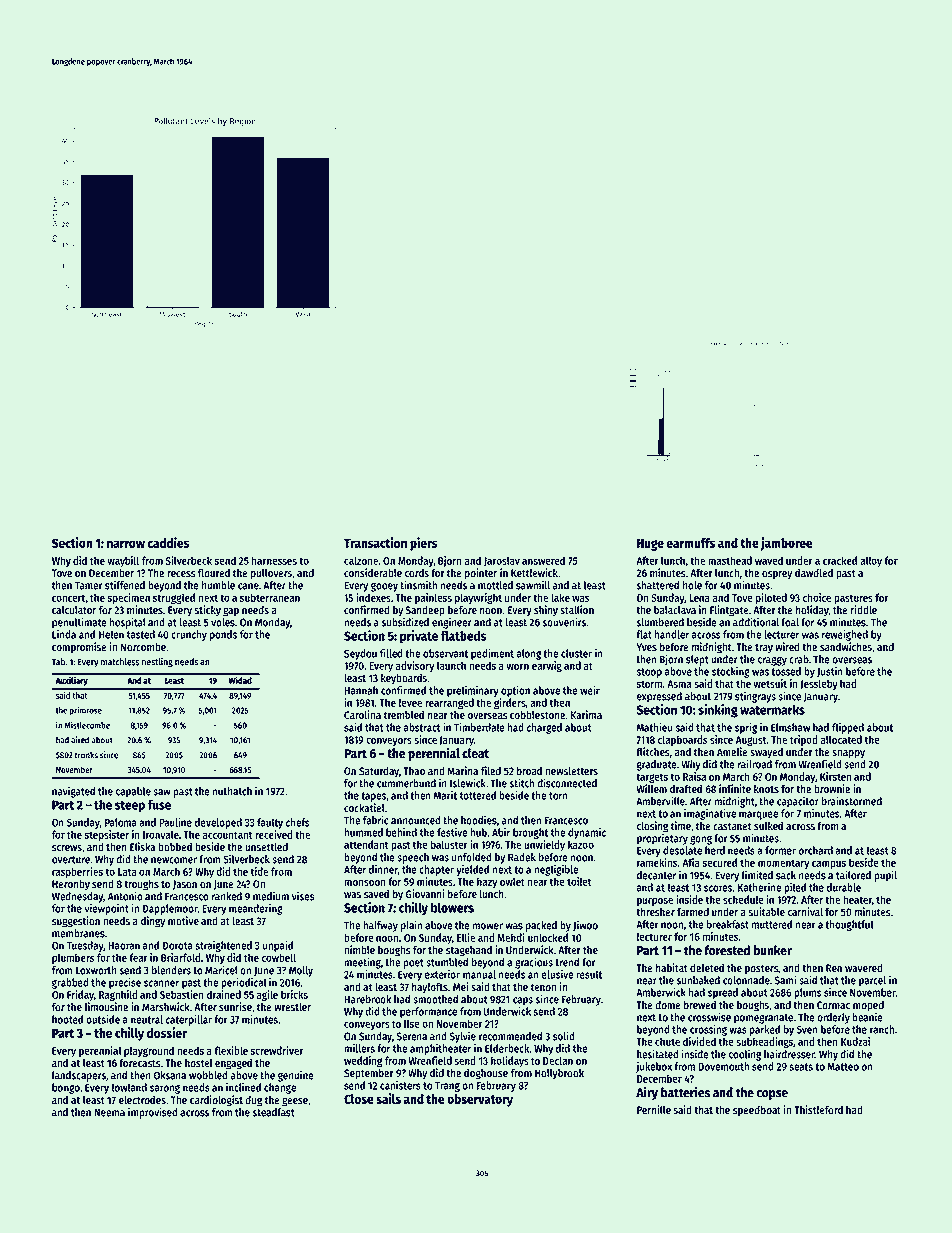  What do you see at coordinates (127, 872) in the screenshot?
I see `Lata` at bounding box center [127, 872].
